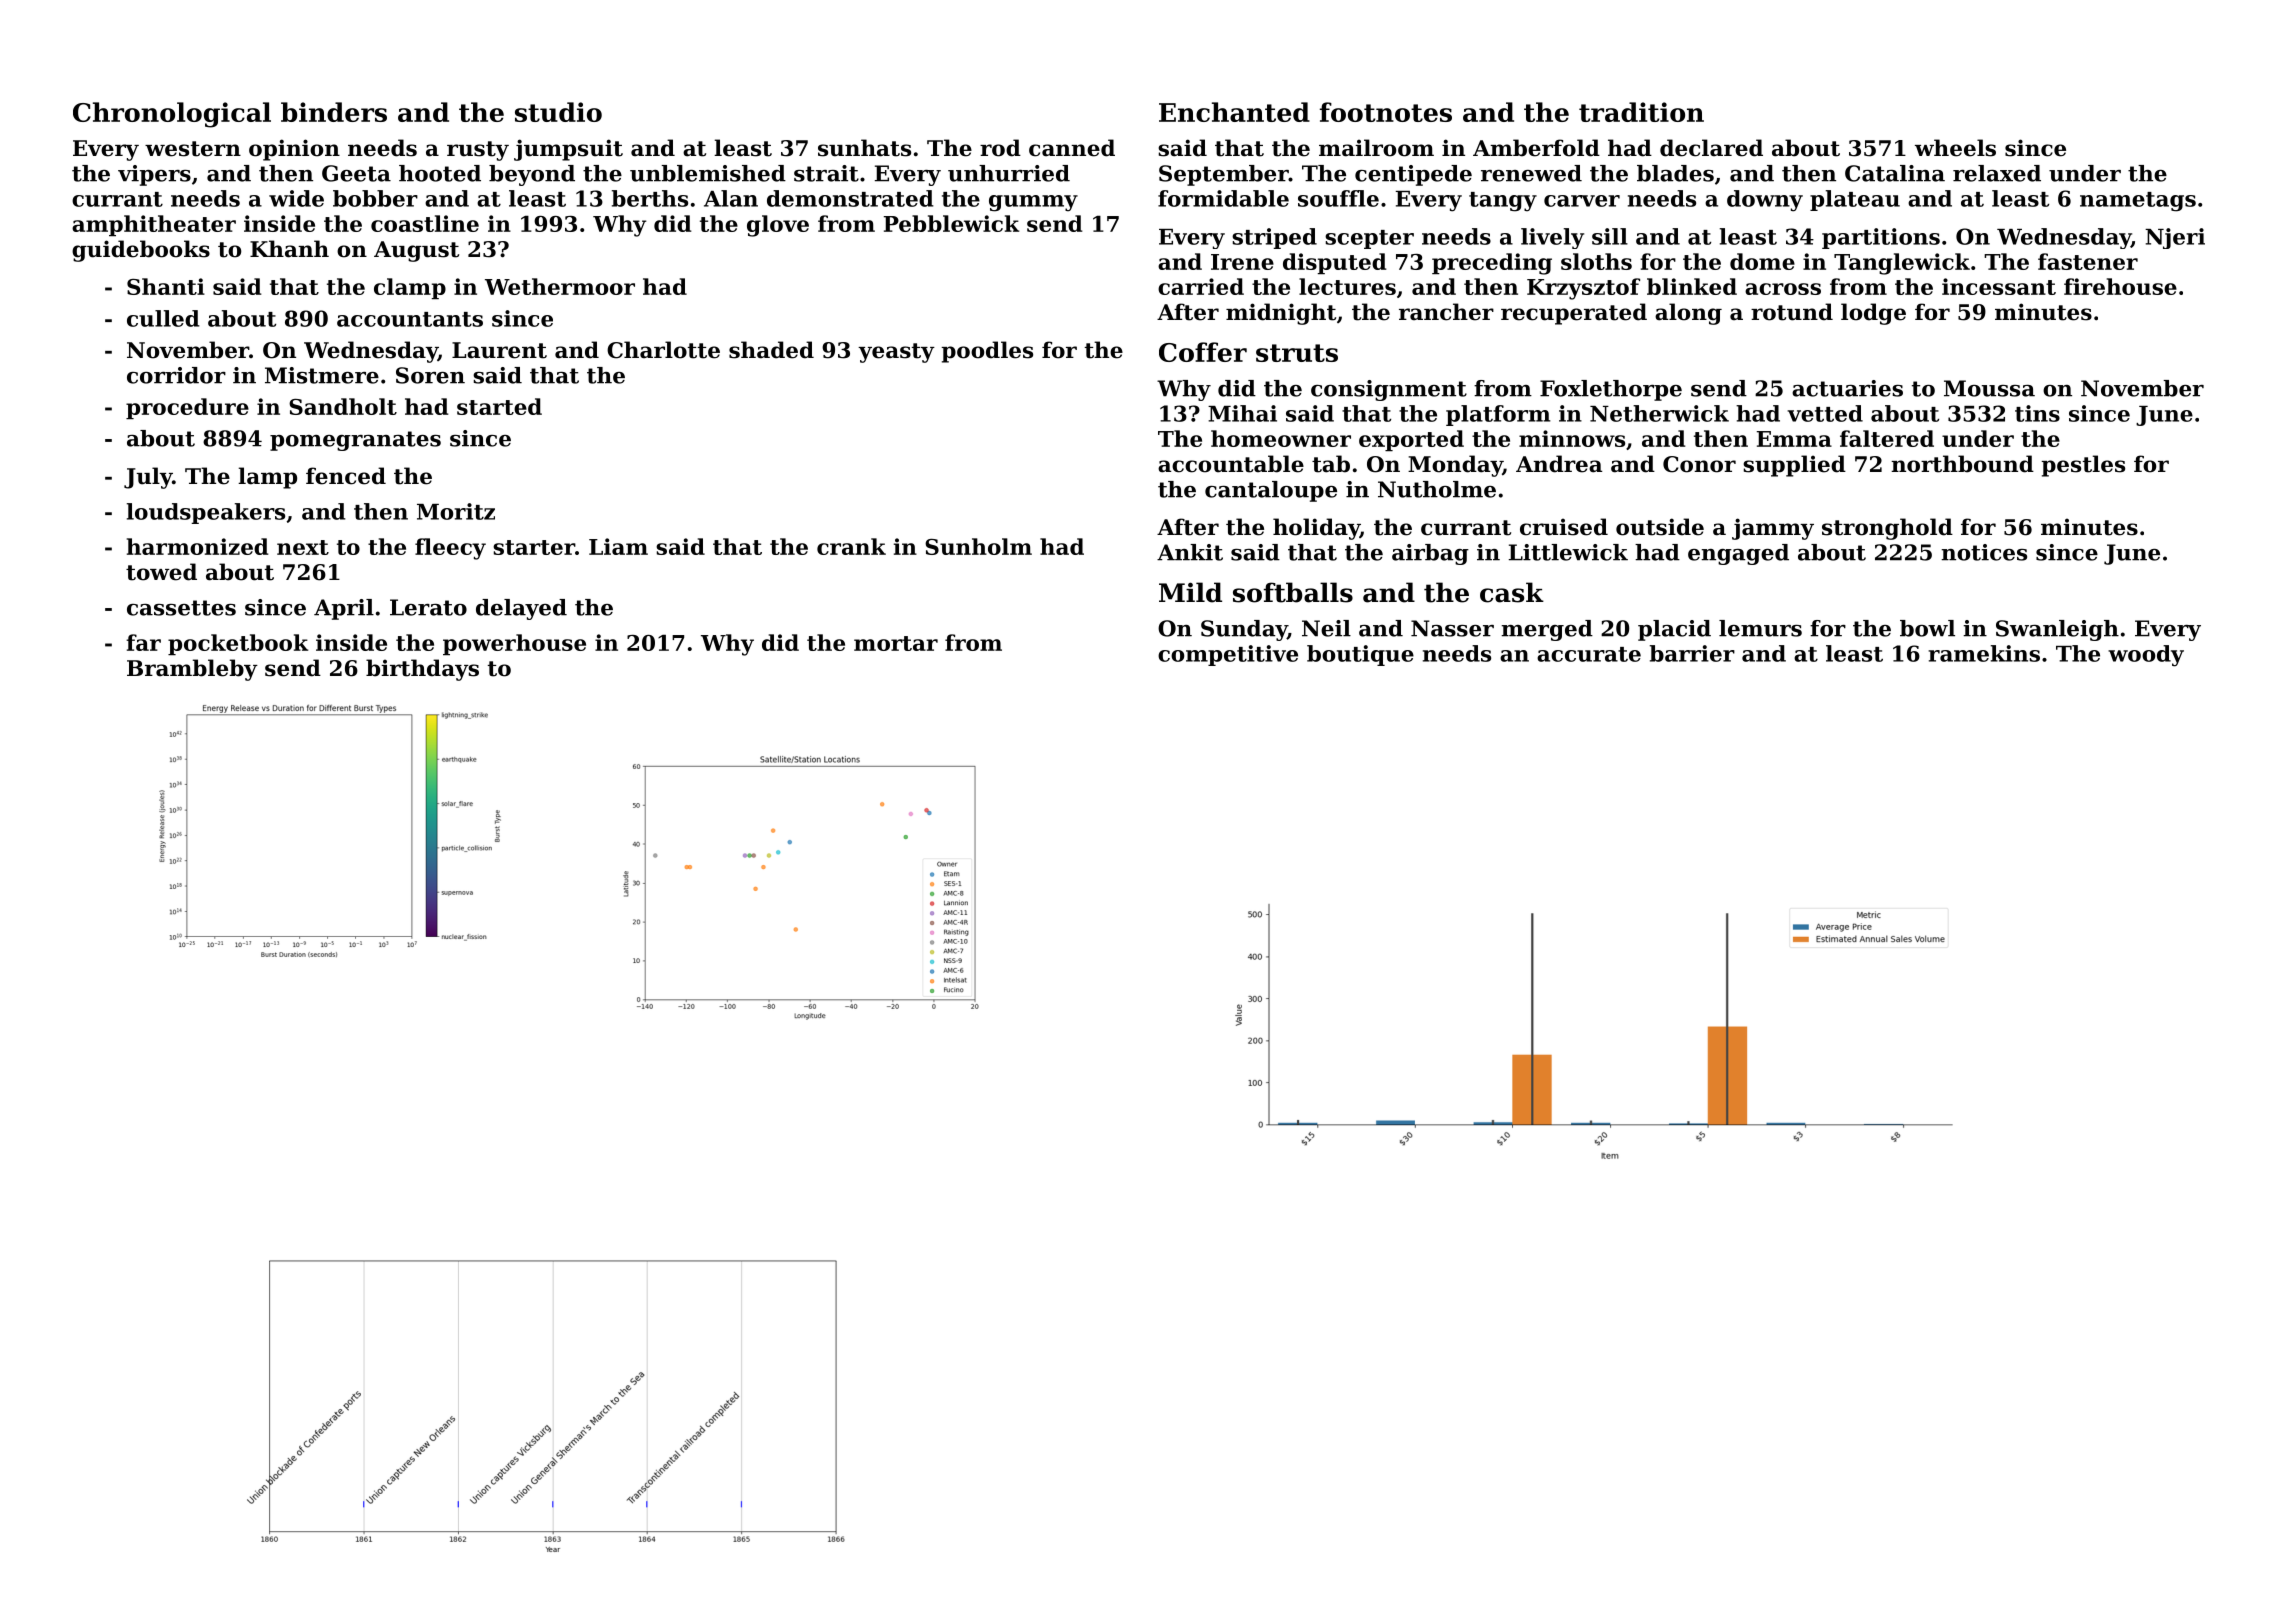 Image resolution: width=2282 pixels, height=1614 pixels. What do you see at coordinates (1955, 148) in the screenshot?
I see `wheels` at bounding box center [1955, 148].
